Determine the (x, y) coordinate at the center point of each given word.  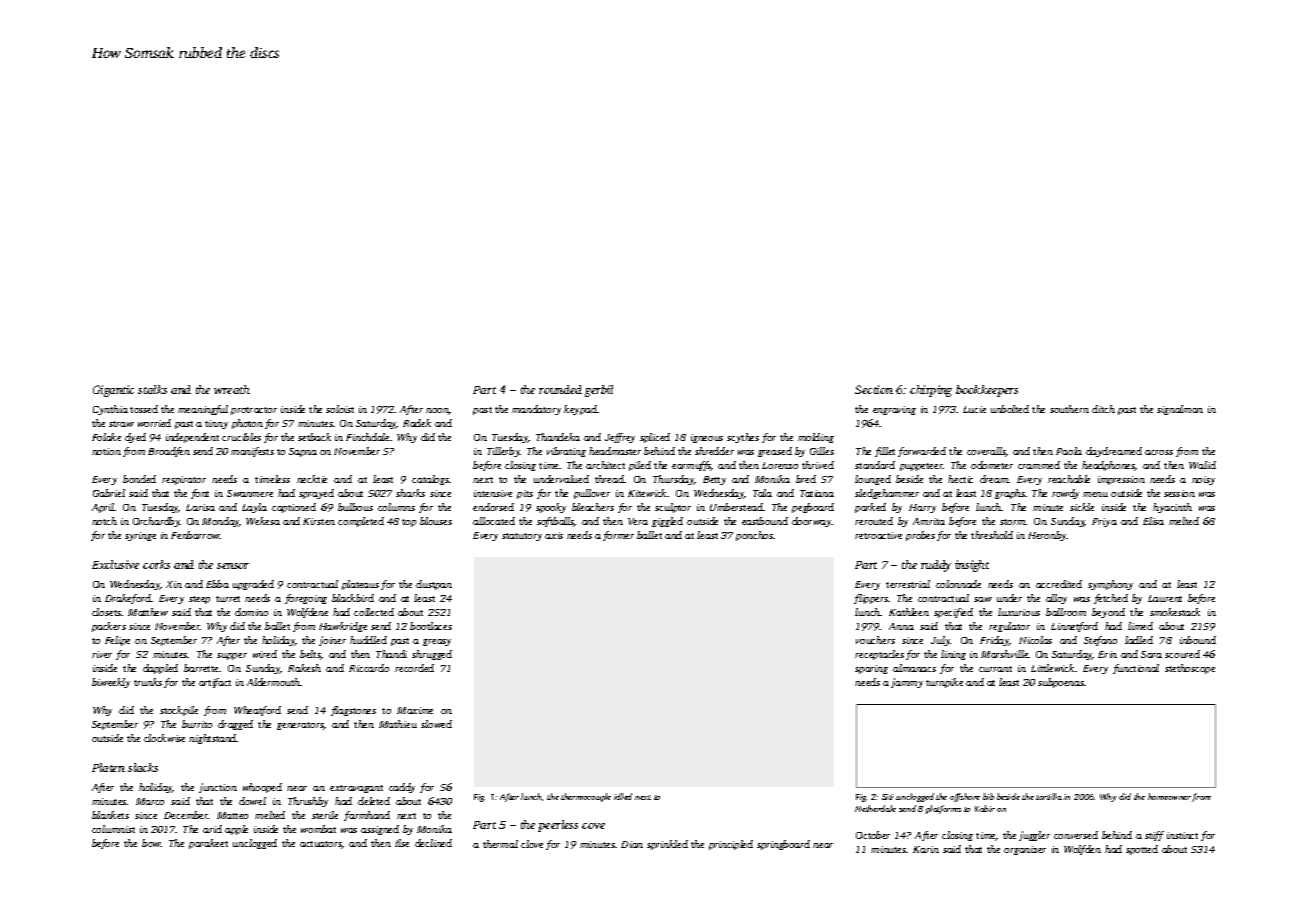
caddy (402, 788)
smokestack (1175, 612)
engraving (894, 410)
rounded (560, 389)
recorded (414, 668)
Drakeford (128, 599)
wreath (232, 389)
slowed (436, 724)
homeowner (1169, 796)
